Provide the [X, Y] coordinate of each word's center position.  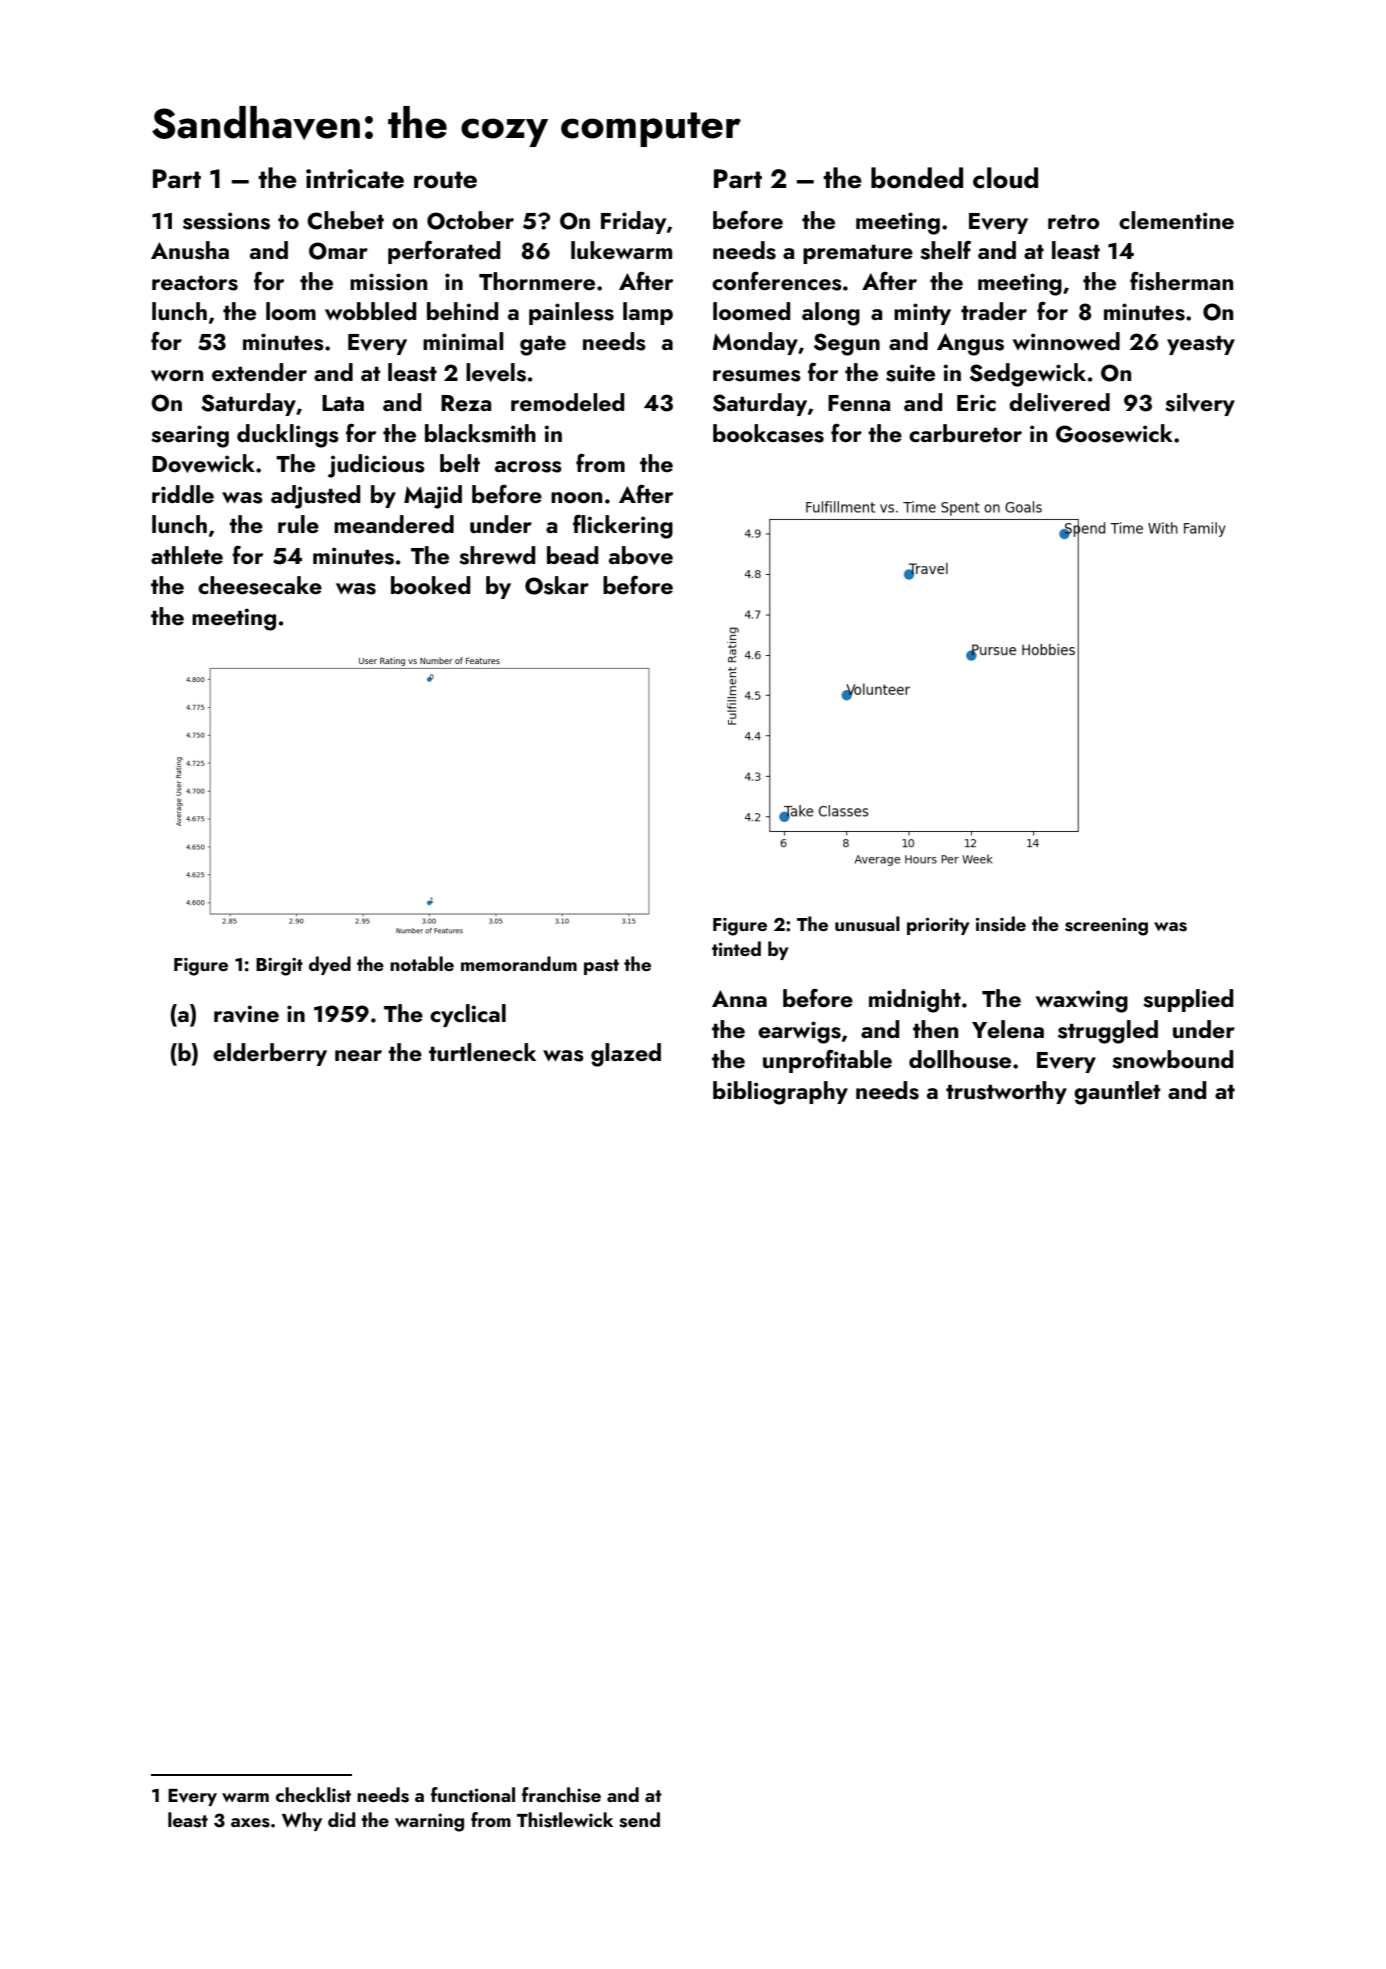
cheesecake [260, 585]
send [639, 1820]
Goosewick [1114, 433]
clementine [1176, 220]
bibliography [780, 1093]
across [528, 467]
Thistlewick [565, 1820]
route [445, 180]
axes [250, 1823]
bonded [917, 178]
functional [473, 1794]
